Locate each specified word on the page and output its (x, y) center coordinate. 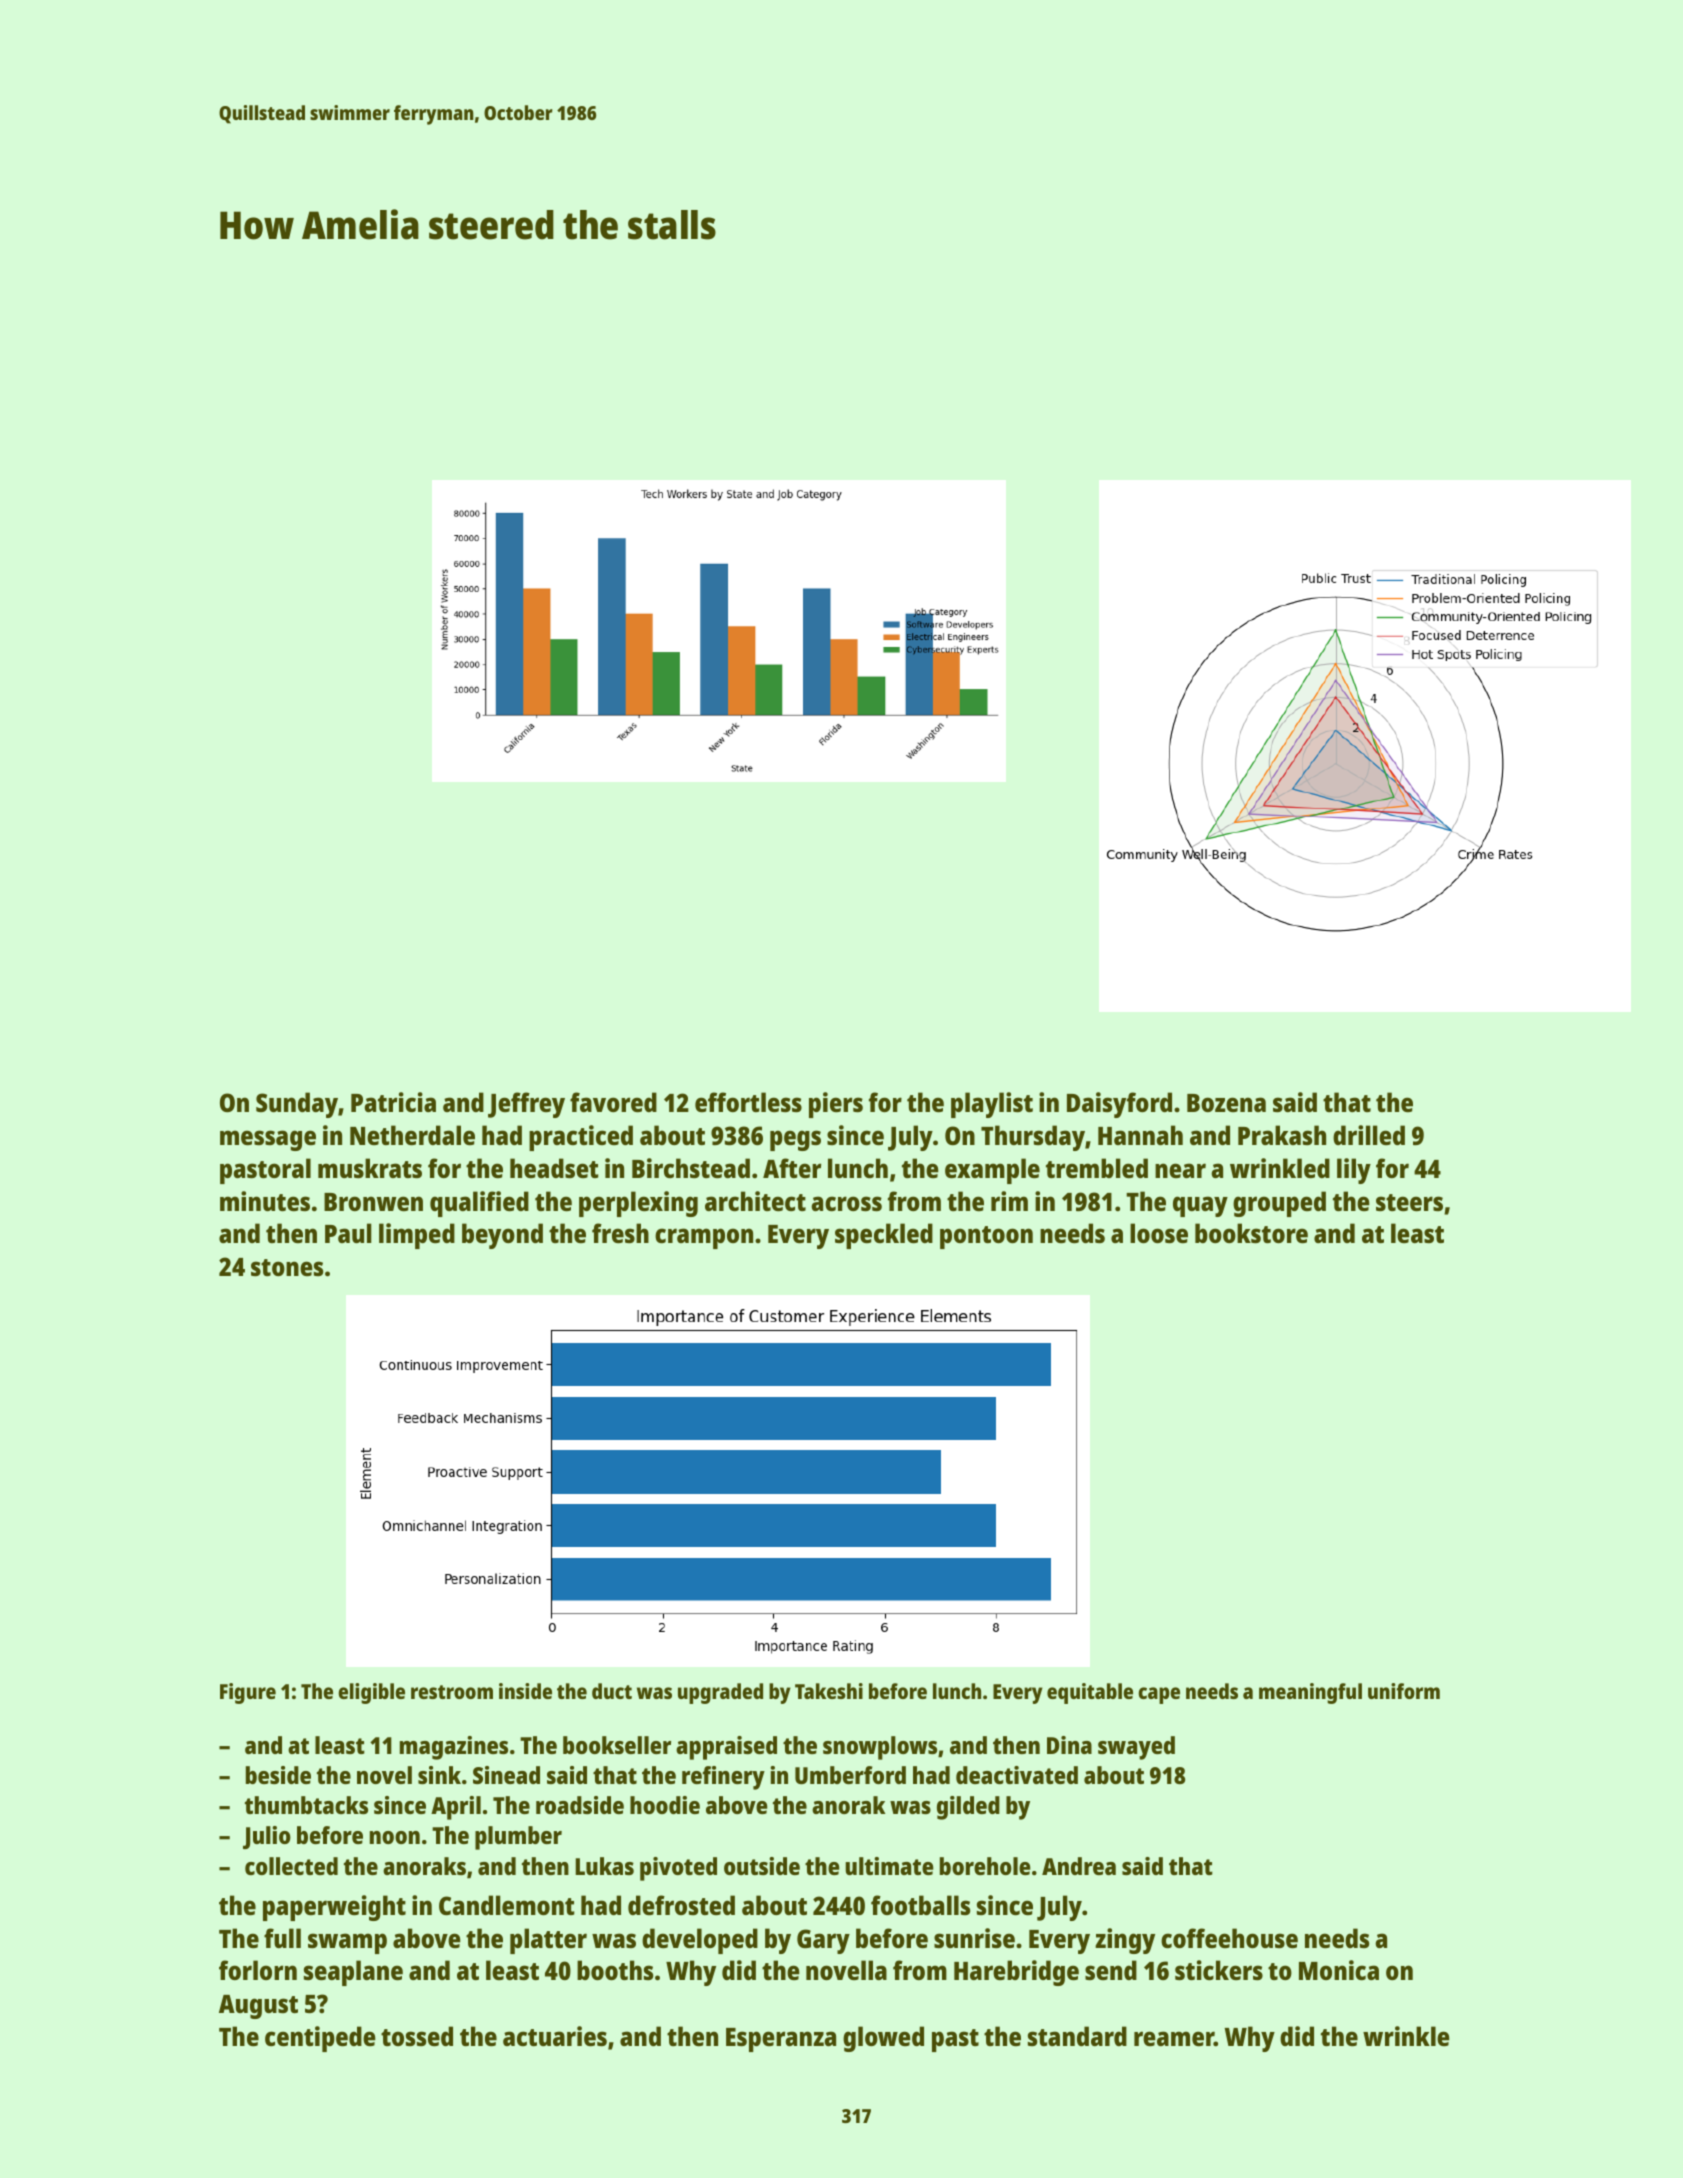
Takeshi (829, 1691)
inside (525, 1691)
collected (291, 1866)
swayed (1136, 1748)
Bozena (1226, 1103)
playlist (992, 1105)
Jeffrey (526, 1105)
